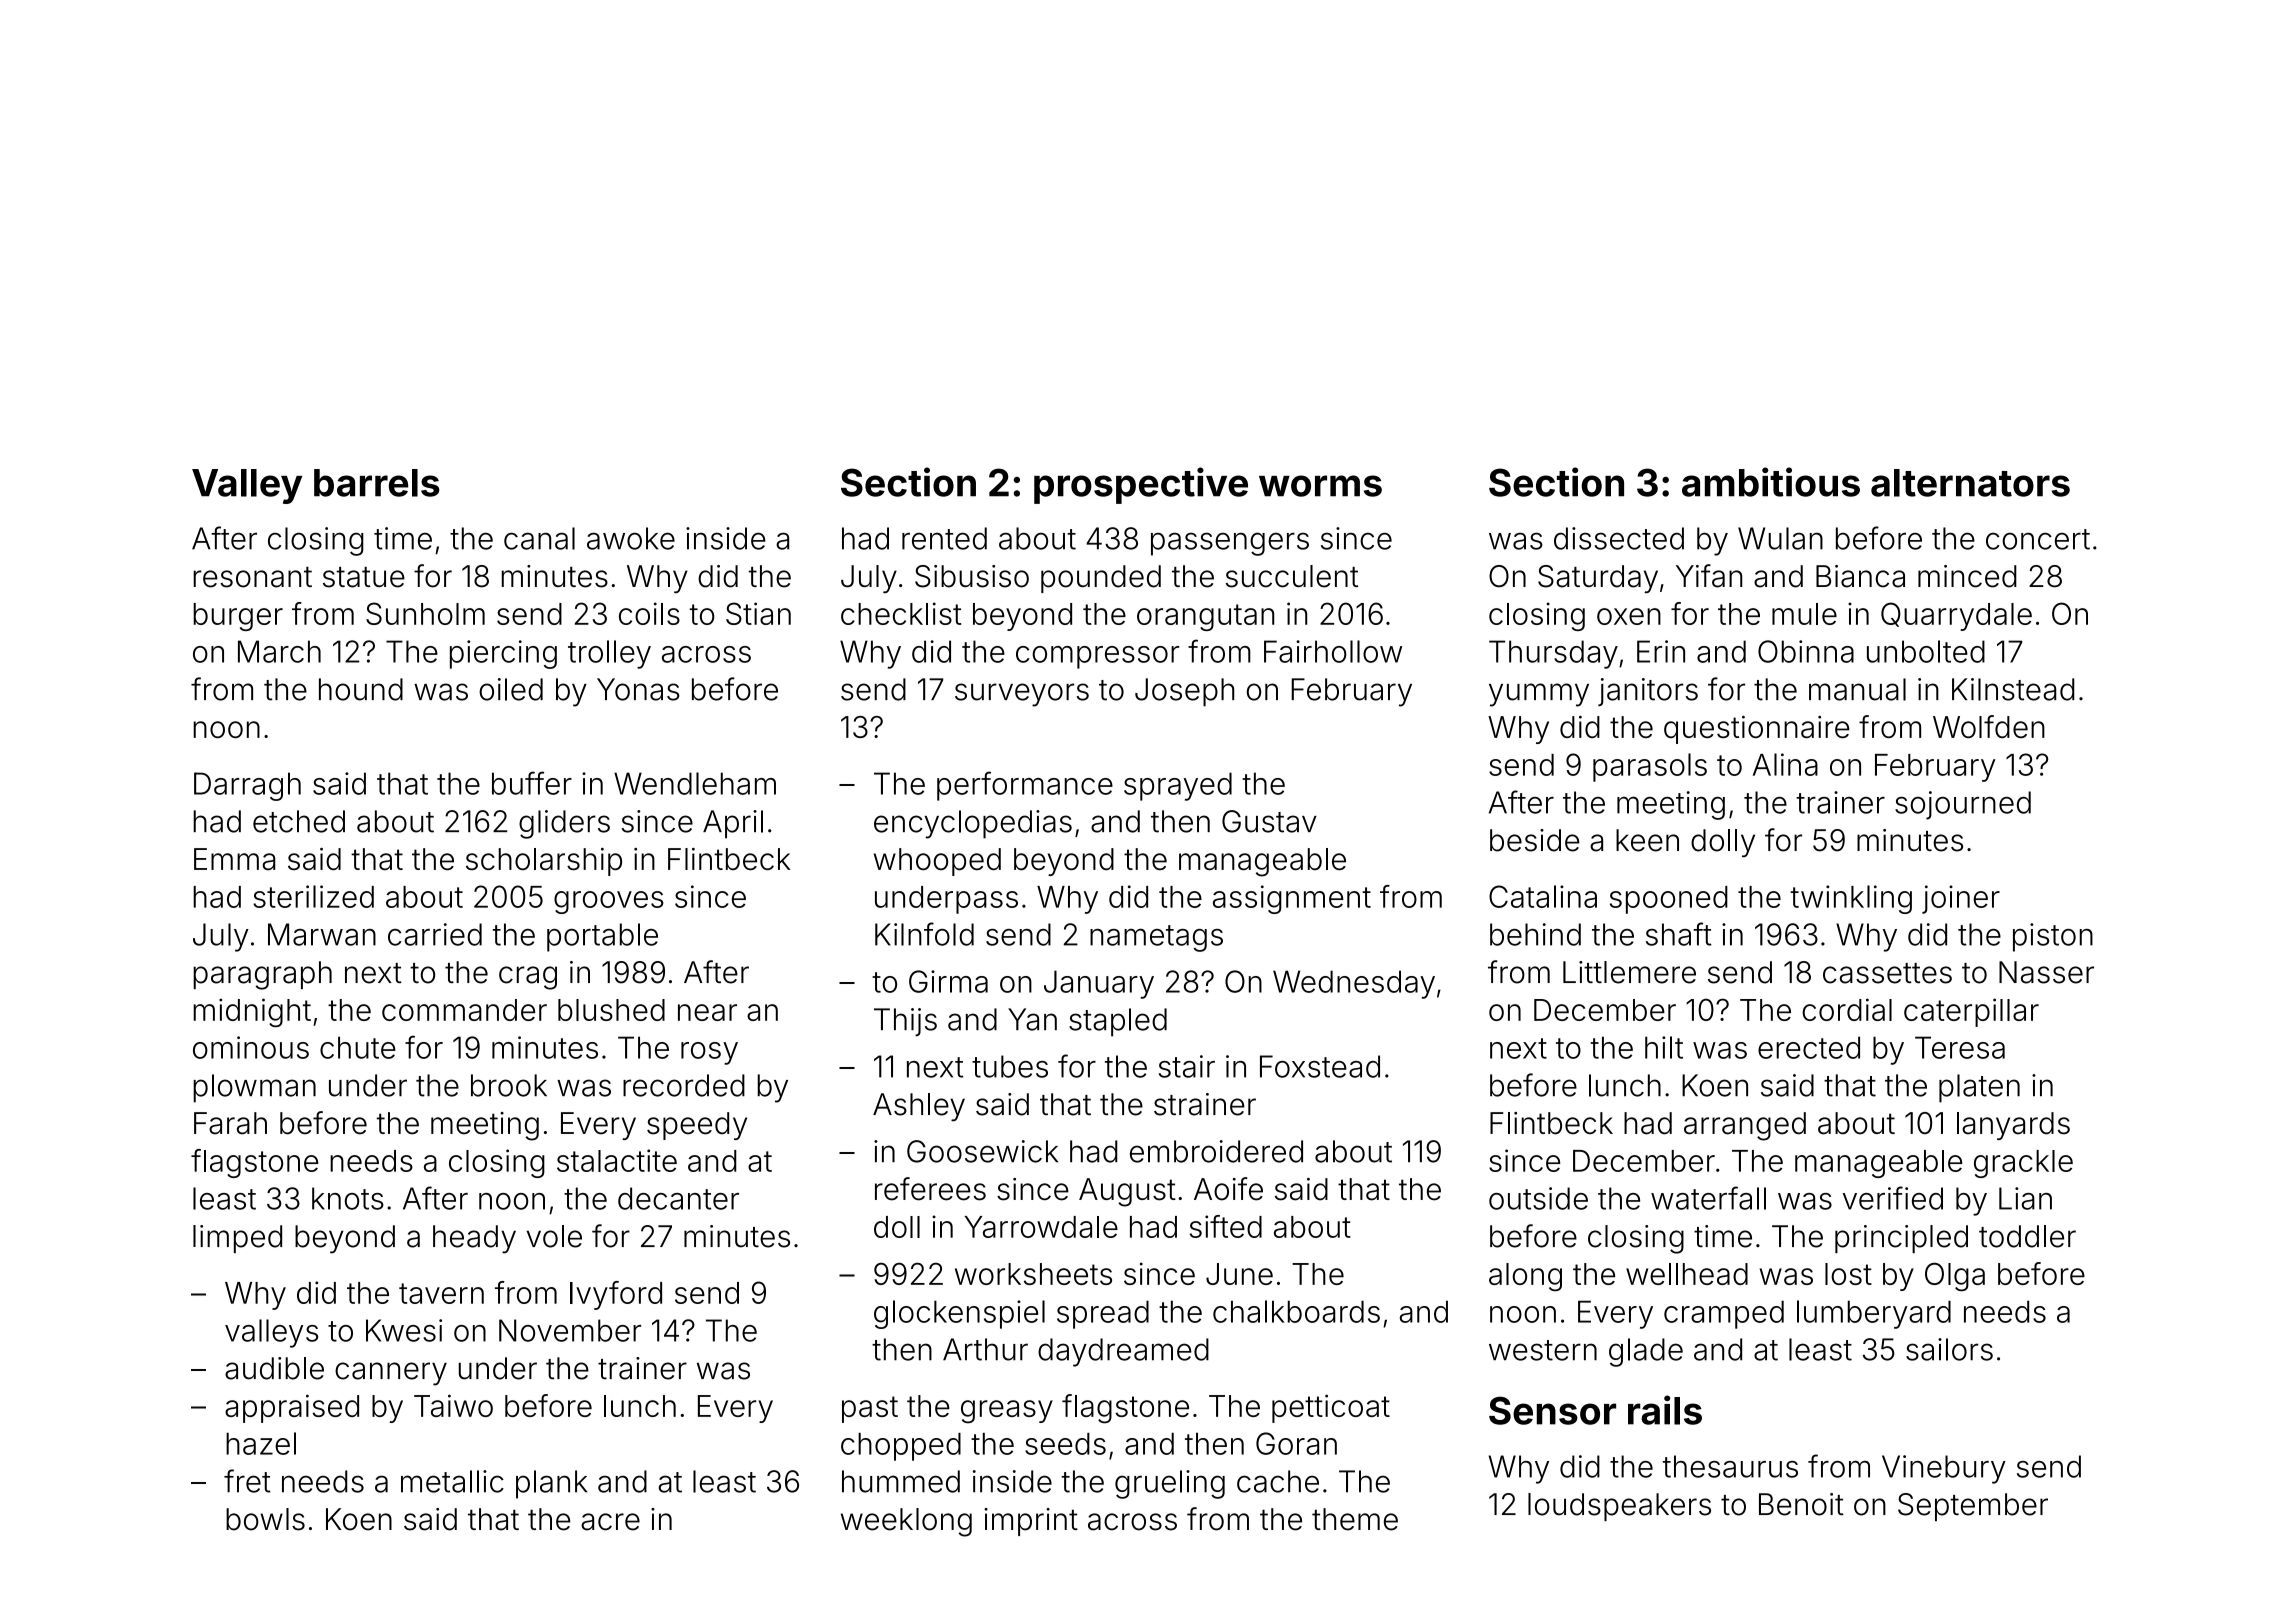  What do you see at coordinates (551, 1484) in the screenshot?
I see `plank` at bounding box center [551, 1484].
